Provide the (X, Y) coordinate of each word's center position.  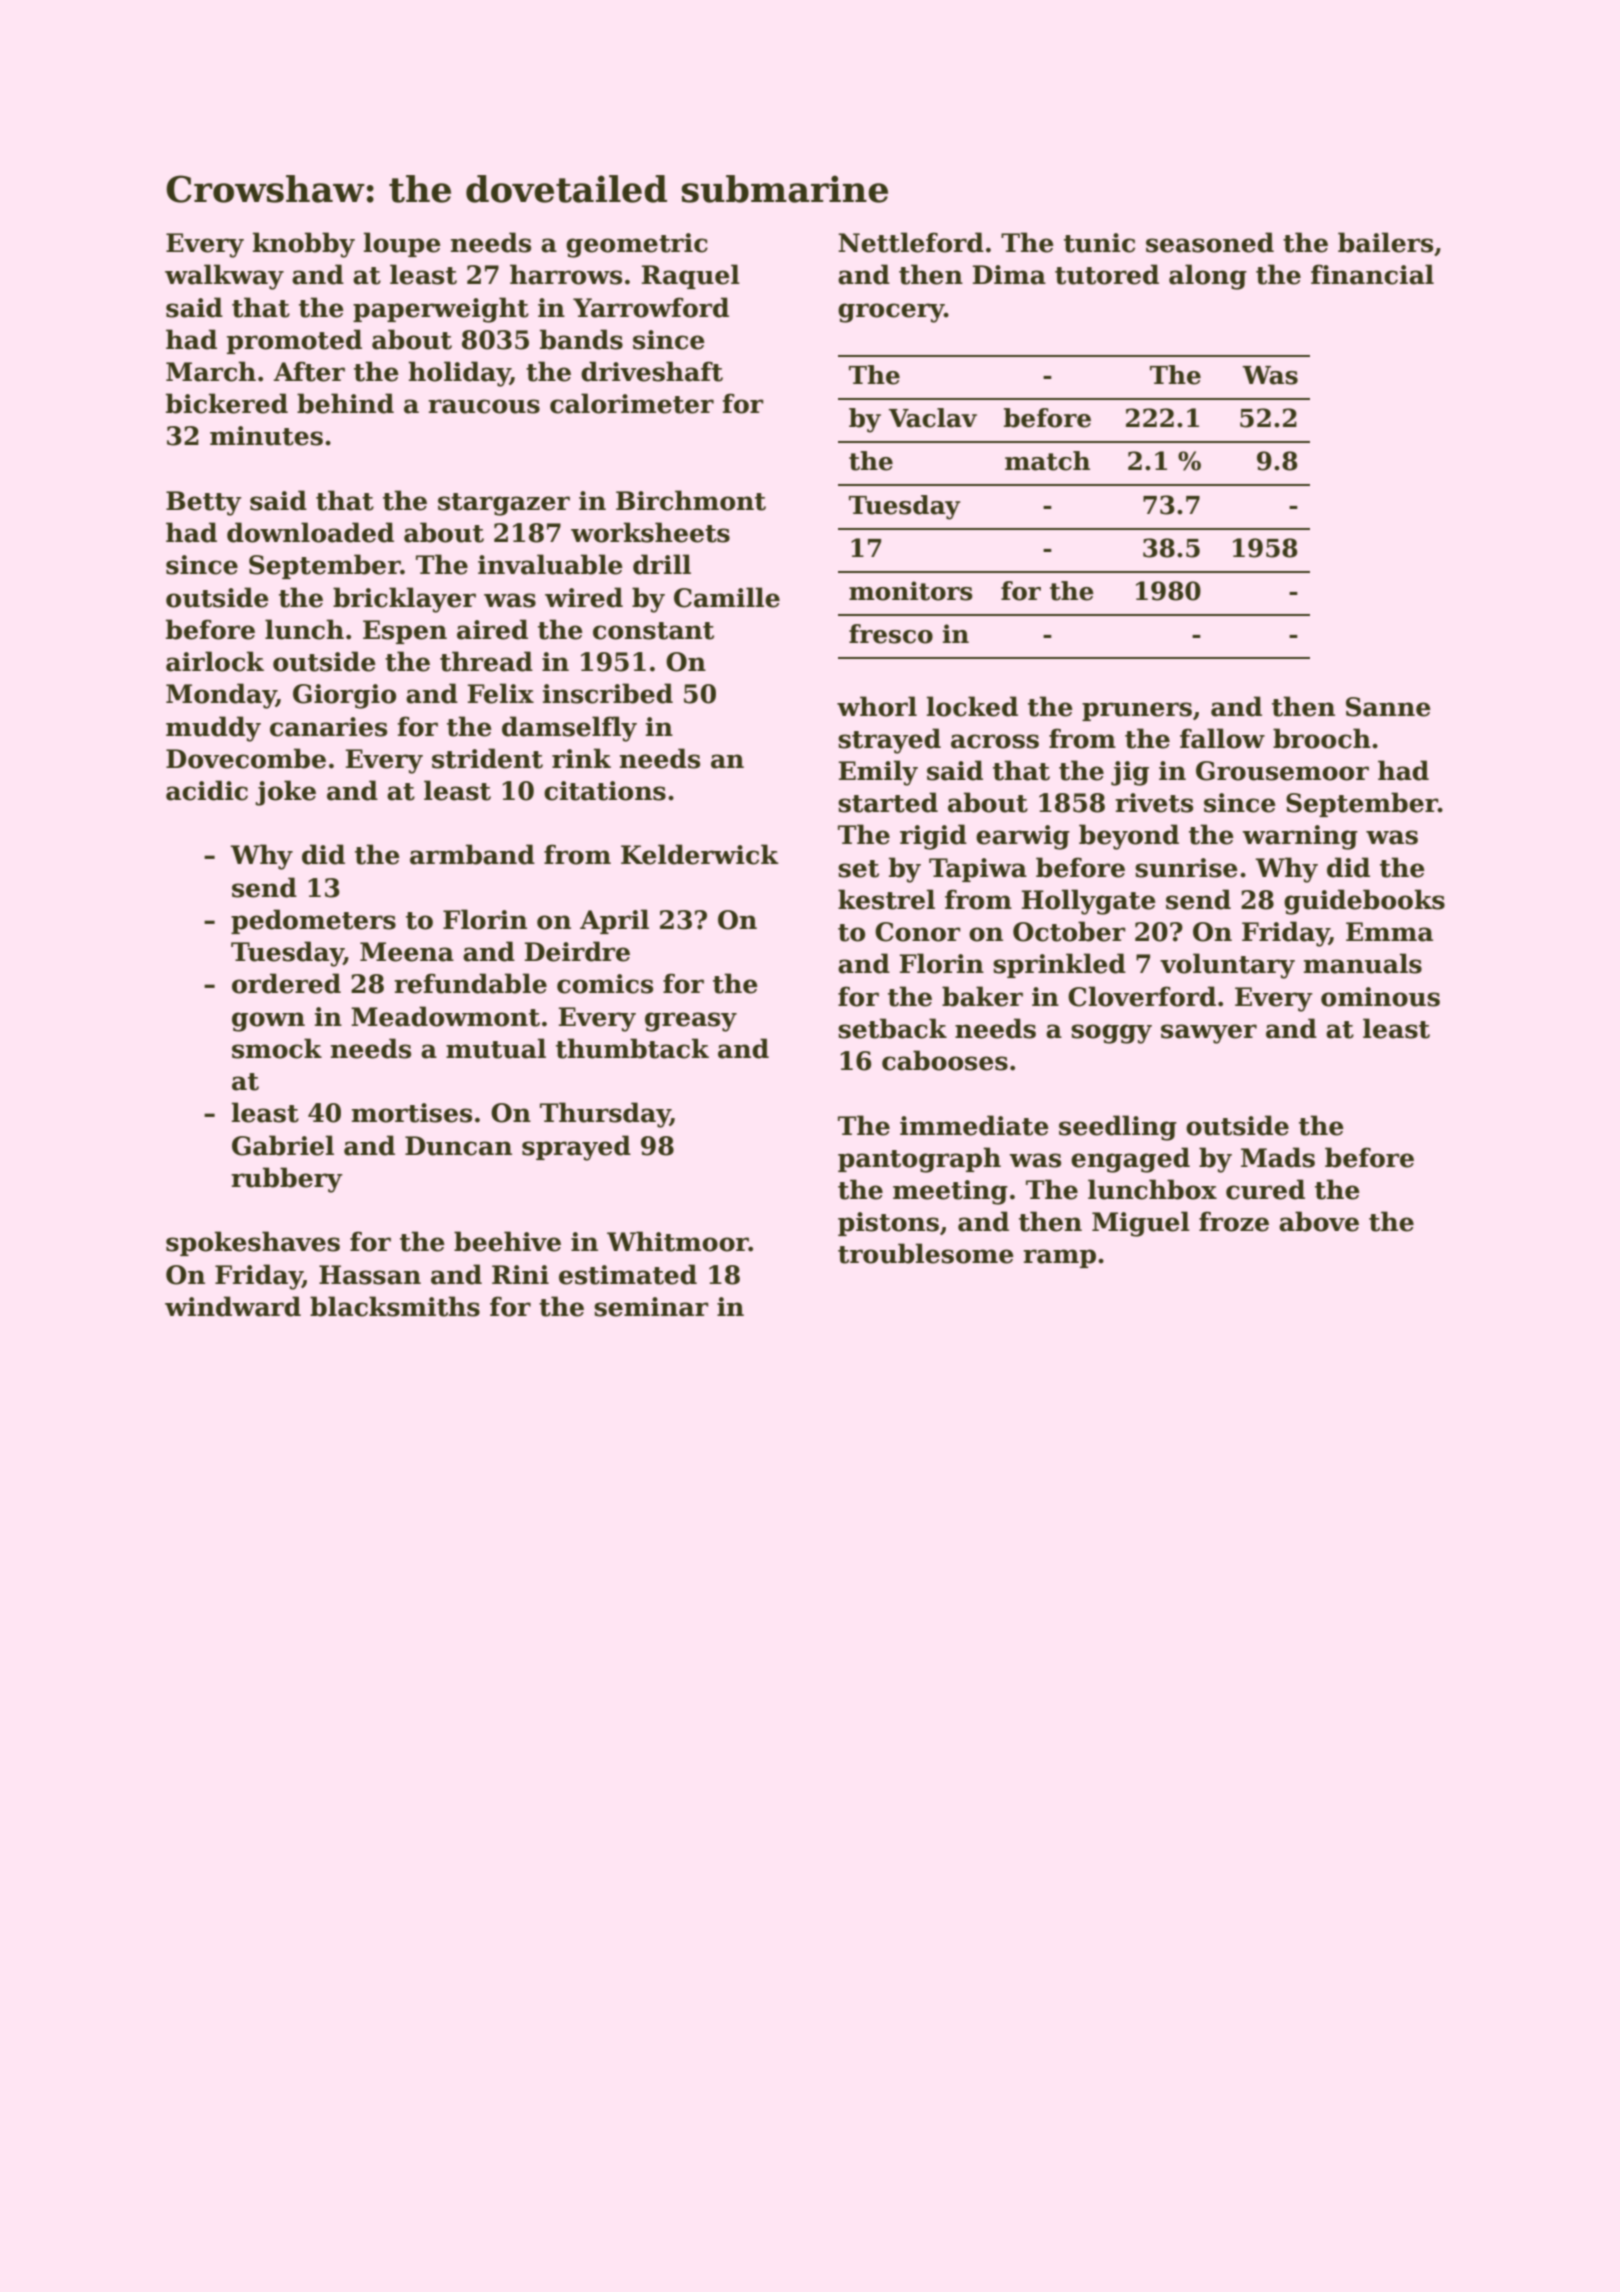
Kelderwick (700, 854)
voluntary (1227, 966)
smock (277, 1048)
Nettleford (911, 242)
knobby (304, 245)
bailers (1385, 242)
